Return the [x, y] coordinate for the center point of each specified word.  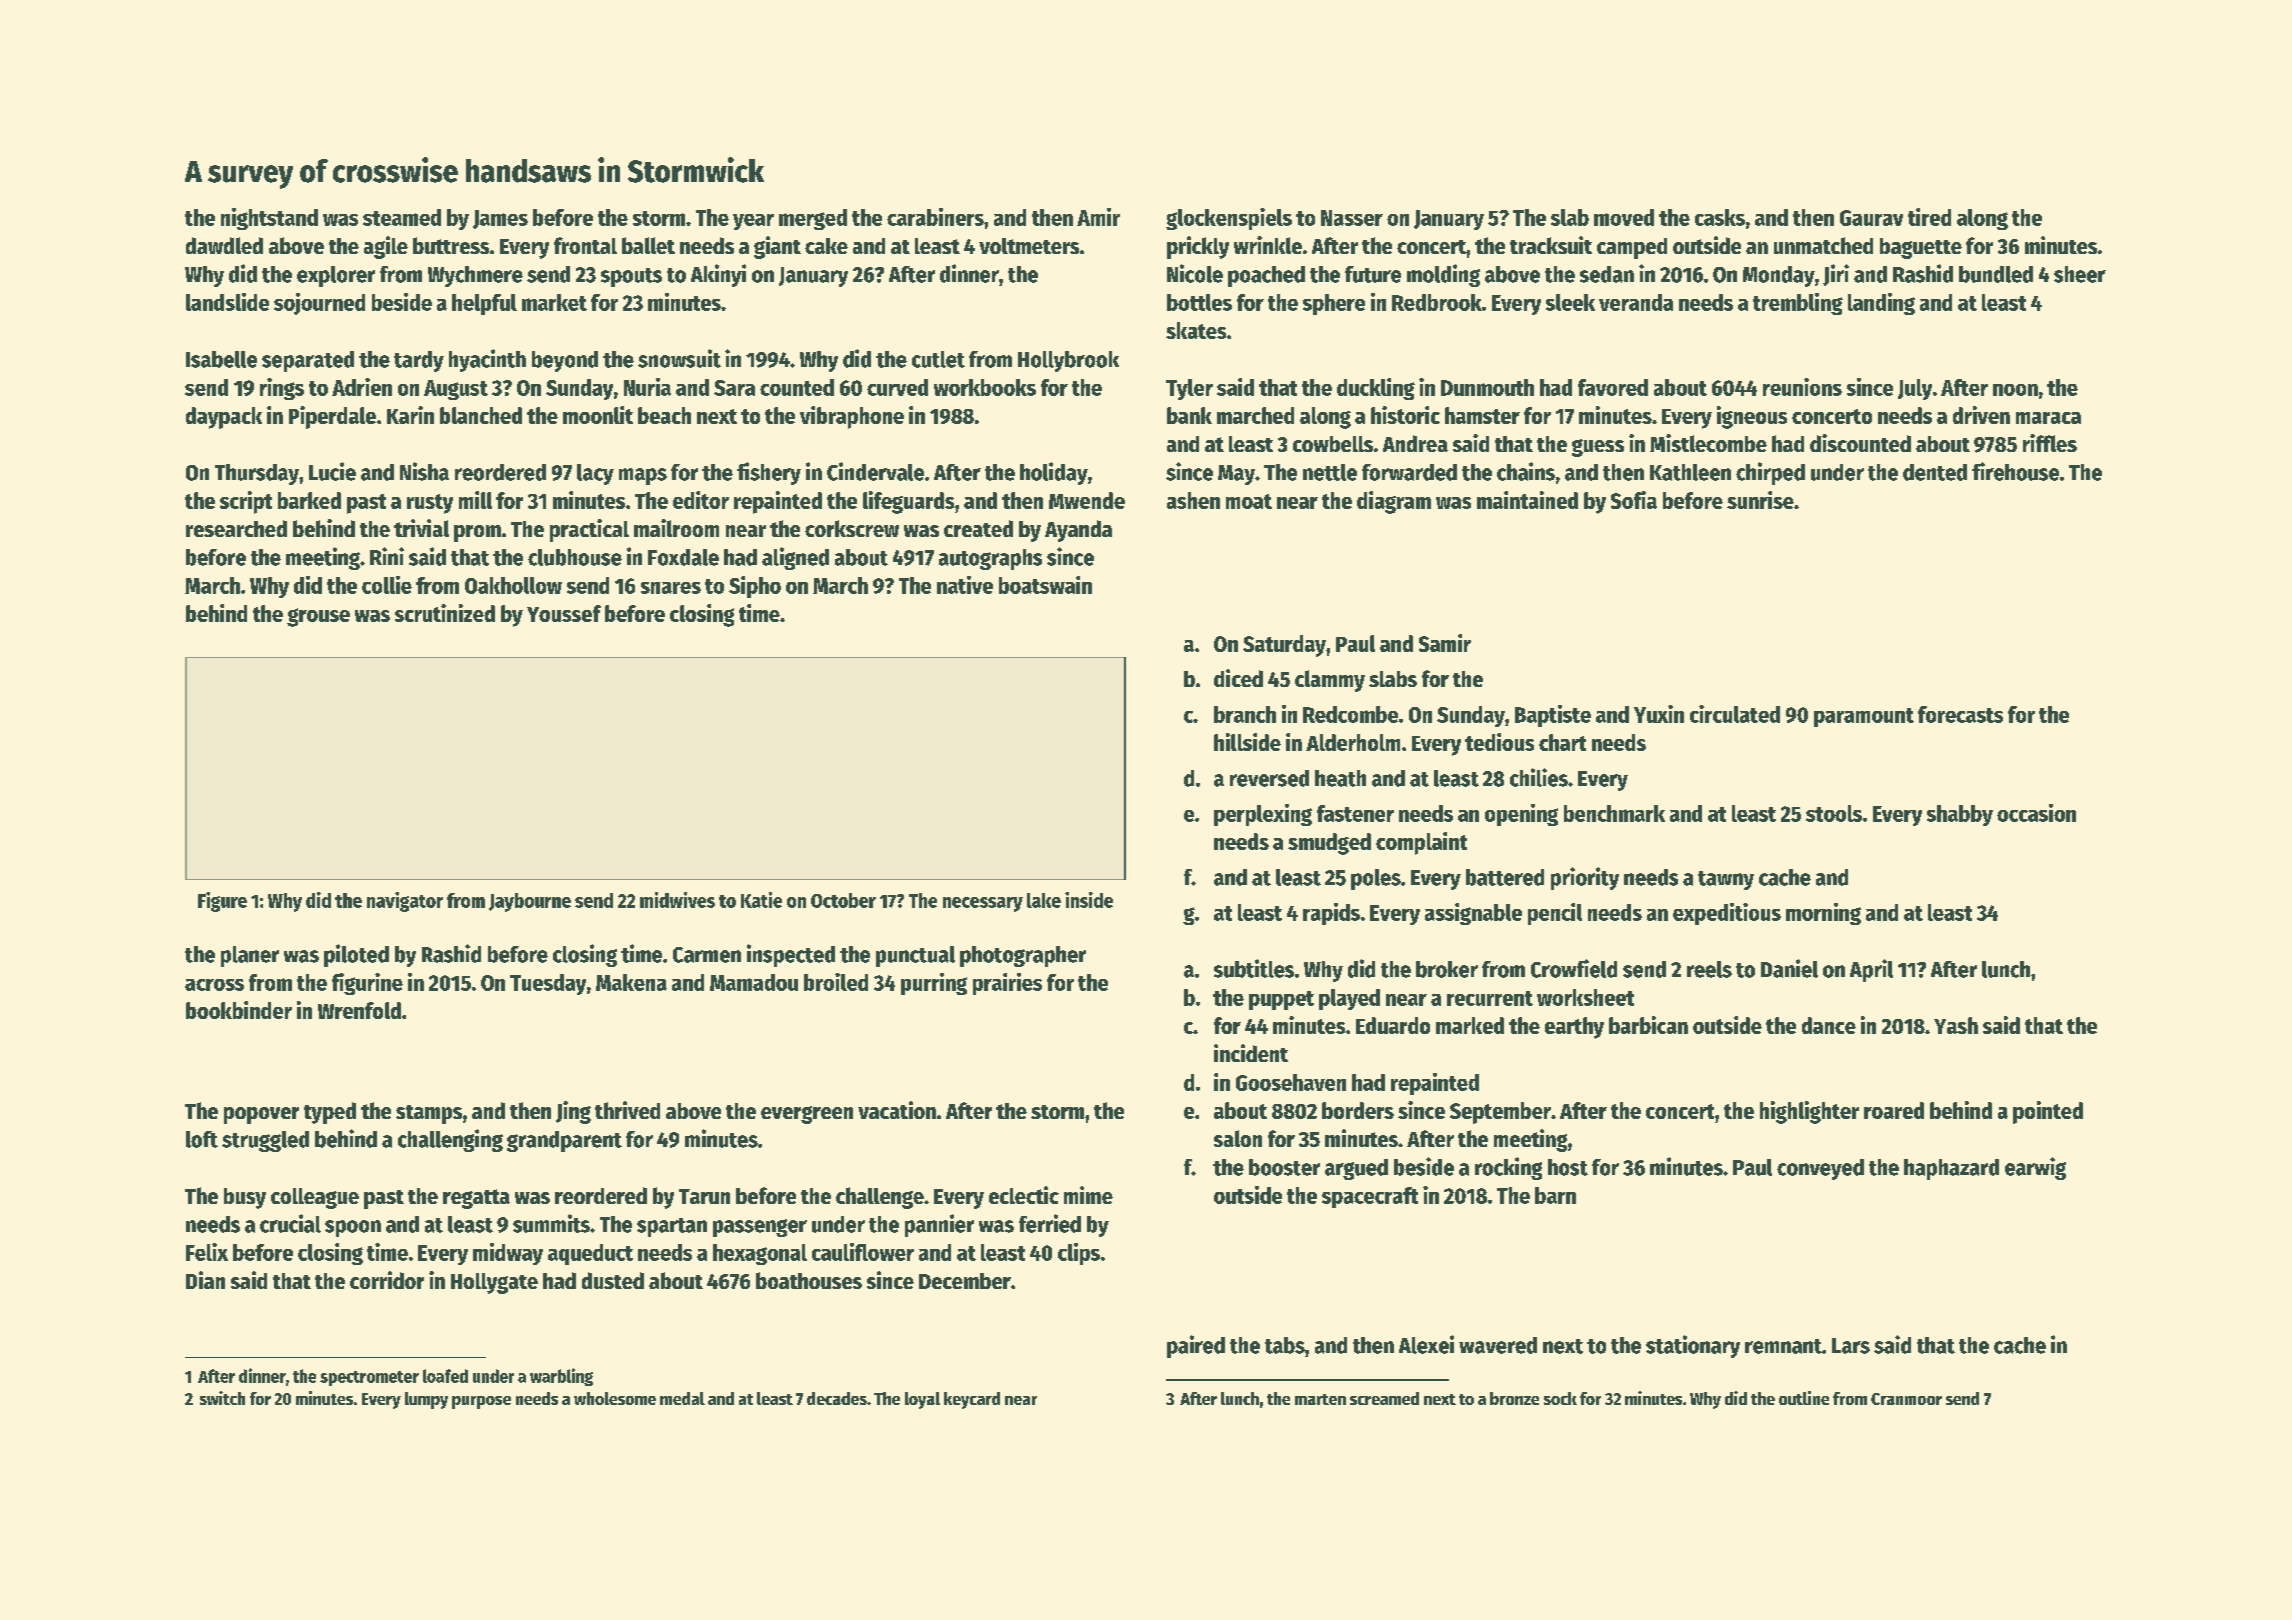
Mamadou [754, 982]
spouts [631, 277]
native [965, 585]
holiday [1054, 473]
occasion [2036, 813]
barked [309, 500]
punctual [915, 956]
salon [1238, 1138]
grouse [318, 617]
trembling [1798, 304]
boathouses [809, 1280]
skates [1196, 330]
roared [1894, 1110]
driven [1981, 415]
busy [245, 1198]
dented [1935, 472]
